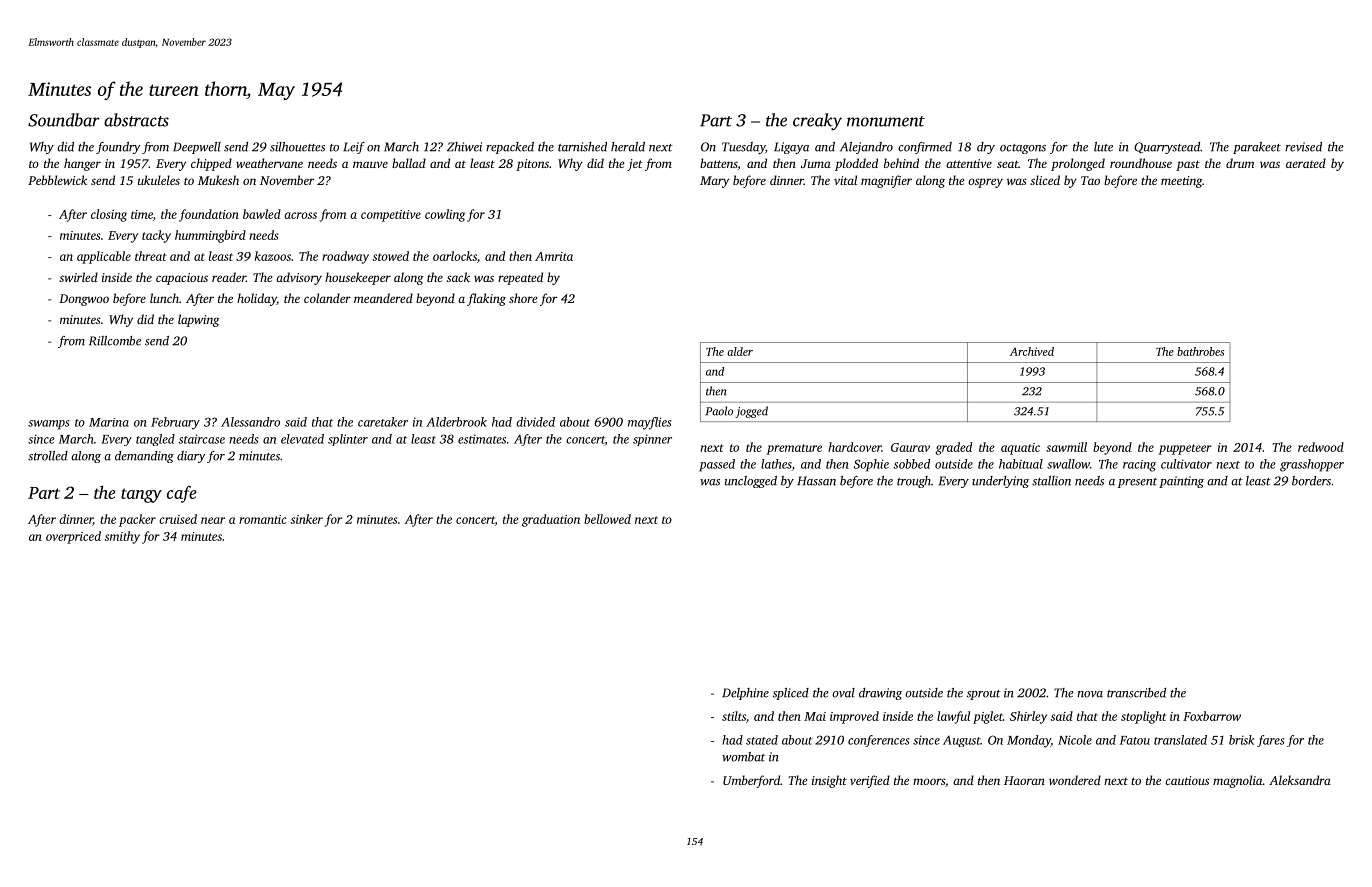 This screenshot has height=887, width=1372. Describe the element at coordinates (218, 180) in the screenshot. I see `Mukesh` at that location.
